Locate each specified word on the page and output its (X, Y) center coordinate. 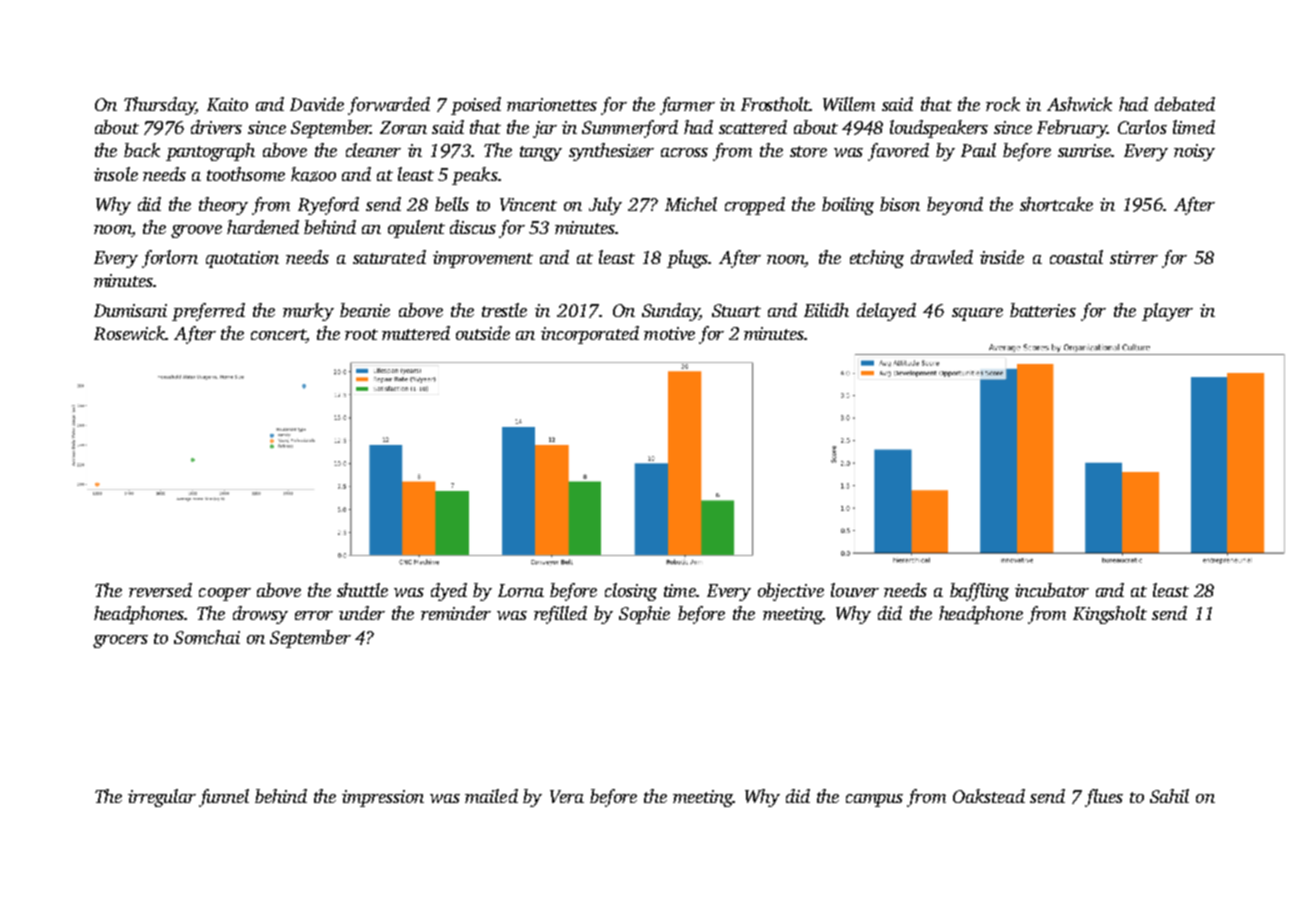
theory (223, 206)
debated (1185, 104)
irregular (162, 798)
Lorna (521, 590)
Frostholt (775, 104)
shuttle (362, 590)
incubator (1052, 590)
